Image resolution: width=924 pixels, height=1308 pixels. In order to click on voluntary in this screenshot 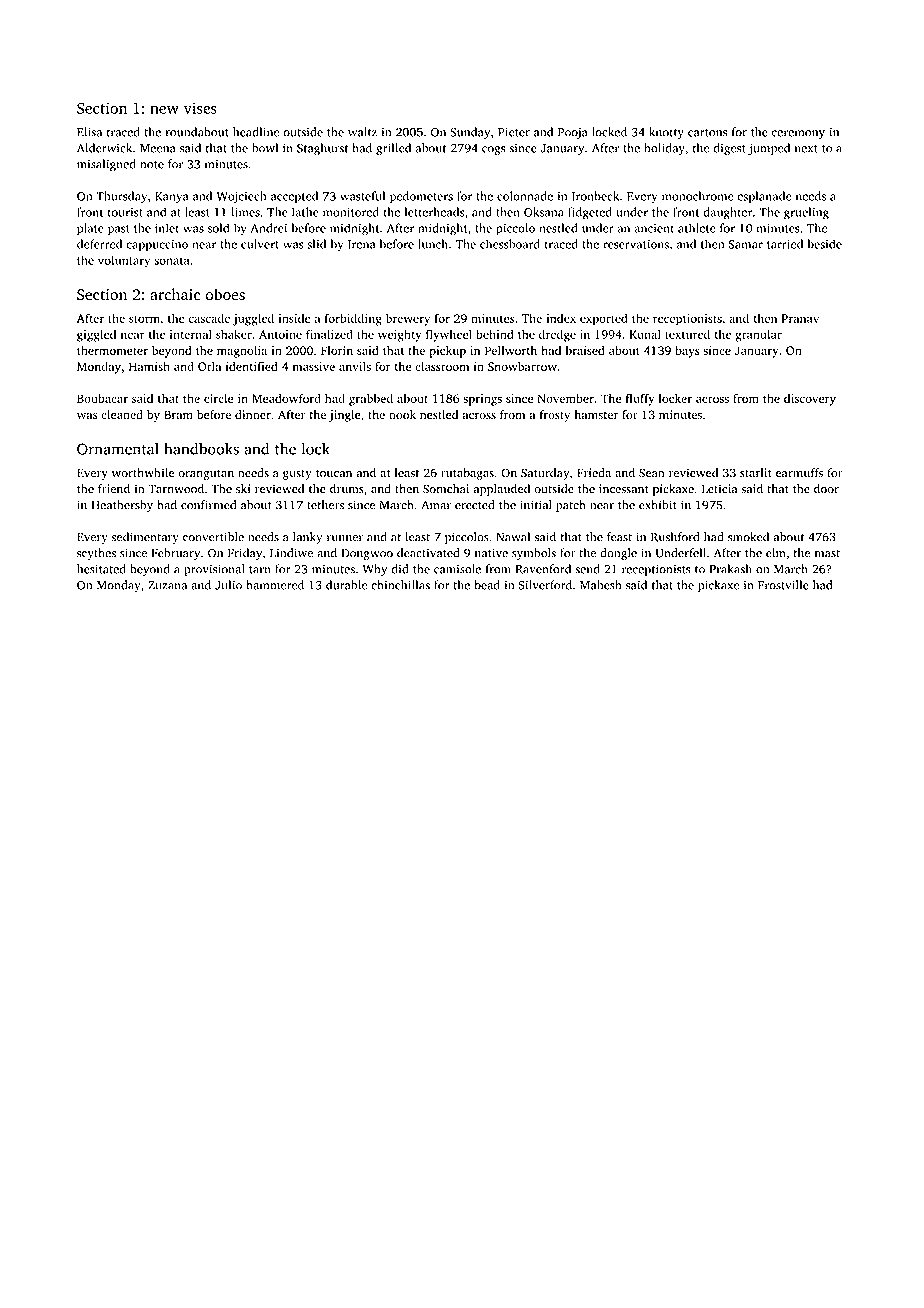, I will do `click(124, 261)`.
